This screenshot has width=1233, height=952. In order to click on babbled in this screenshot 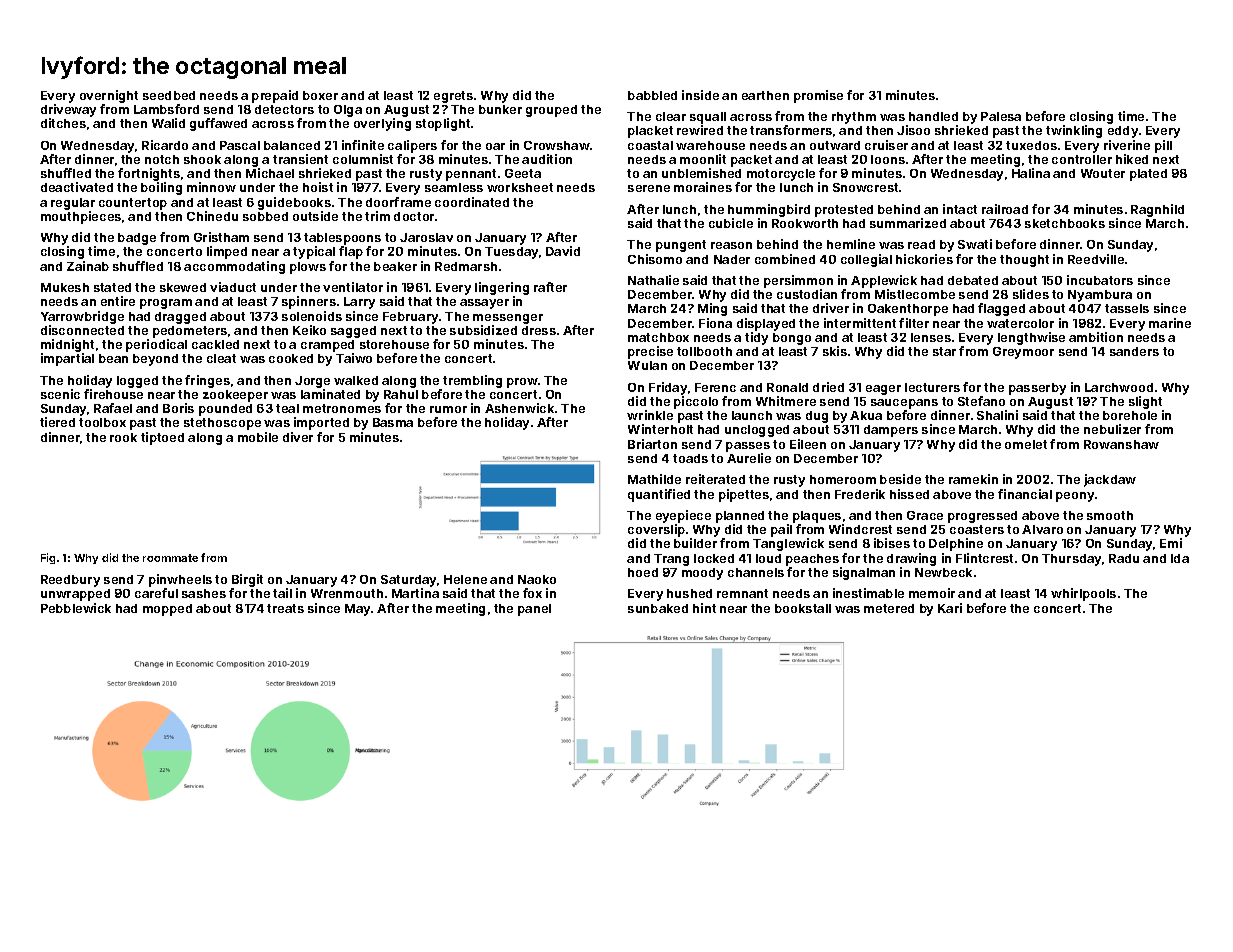, I will do `click(652, 95)`.
